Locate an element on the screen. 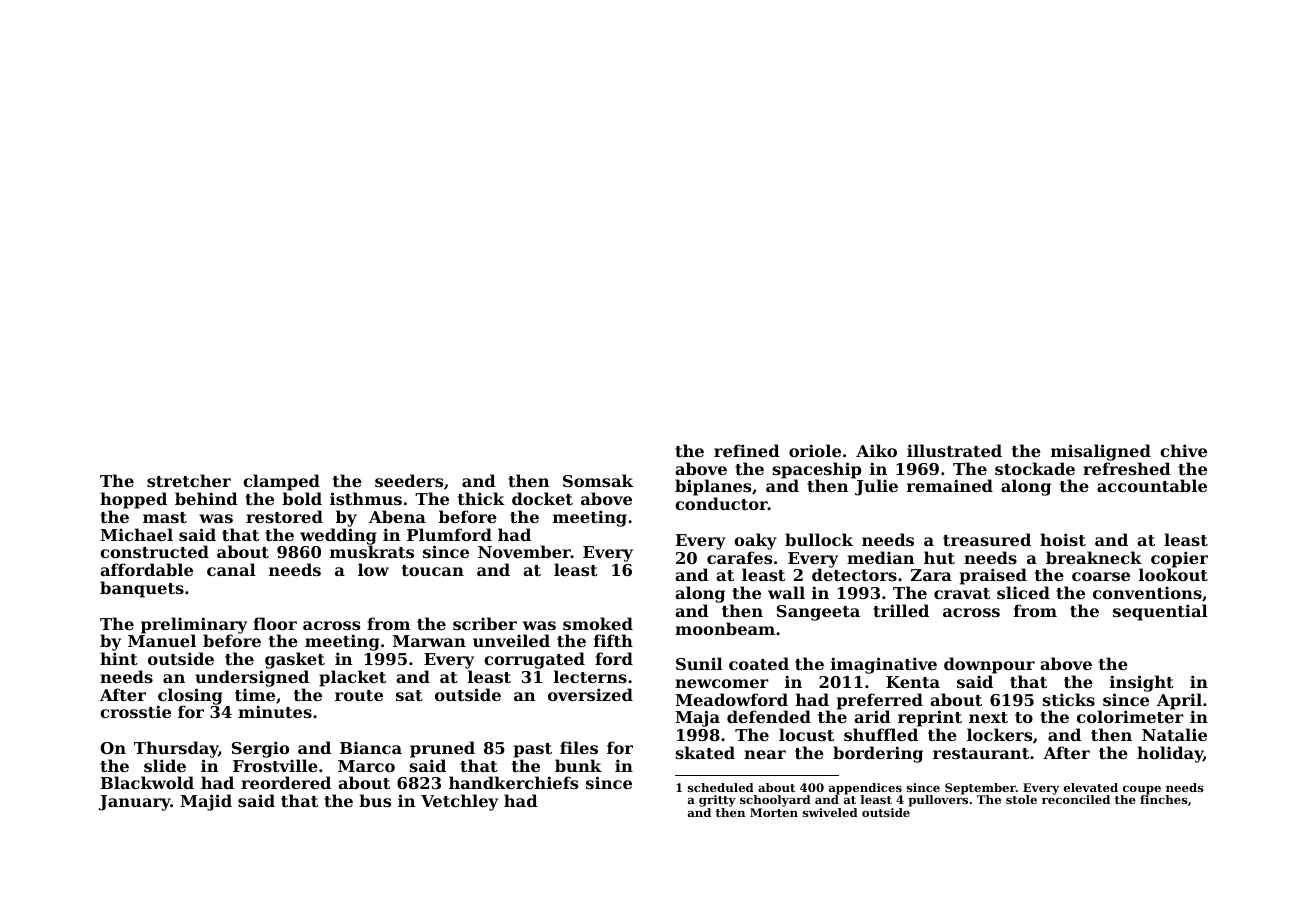 The width and height of the screenshot is (1308, 924). chive is located at coordinates (1183, 450).
